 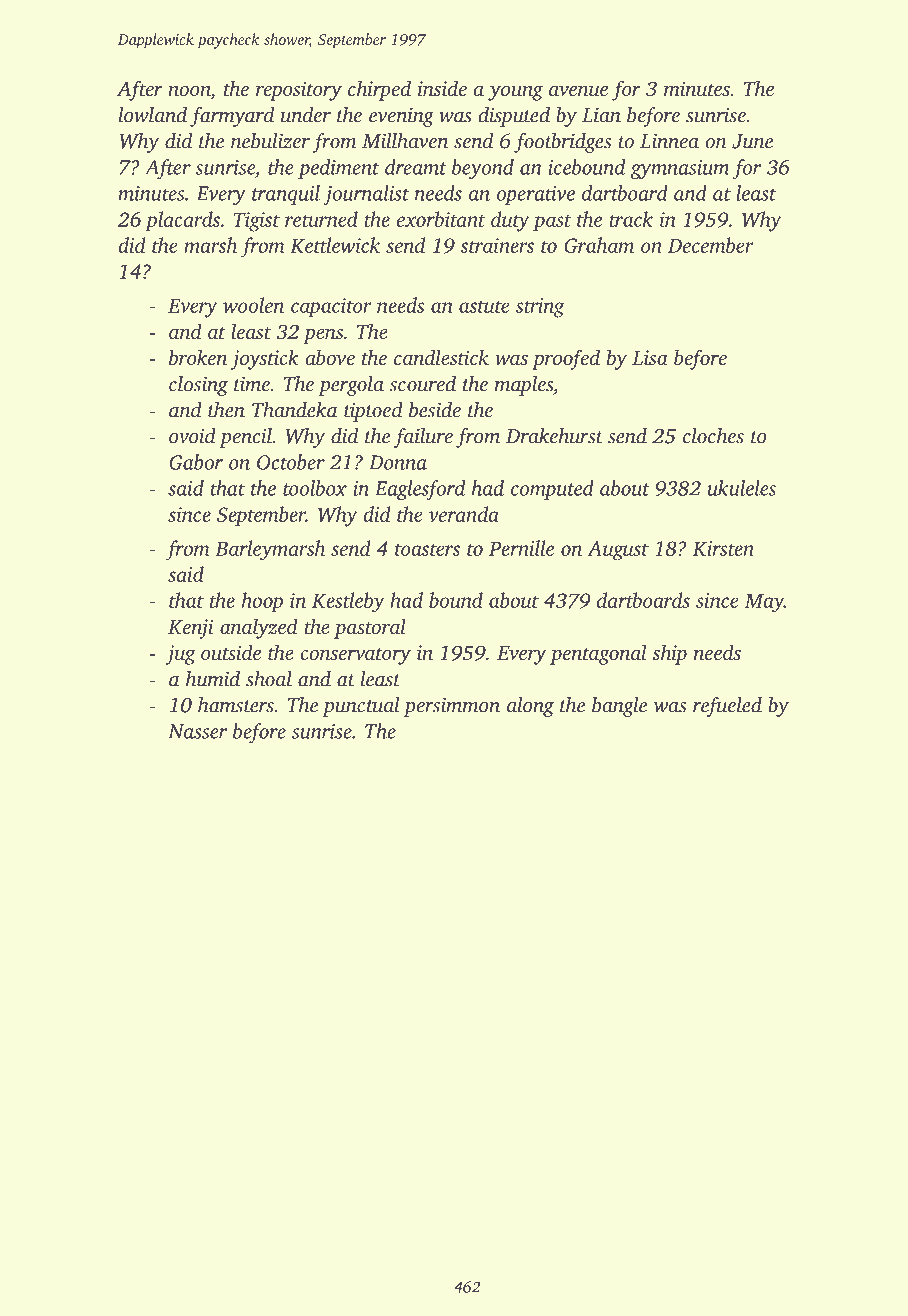 What do you see at coordinates (711, 245) in the screenshot?
I see `December` at bounding box center [711, 245].
